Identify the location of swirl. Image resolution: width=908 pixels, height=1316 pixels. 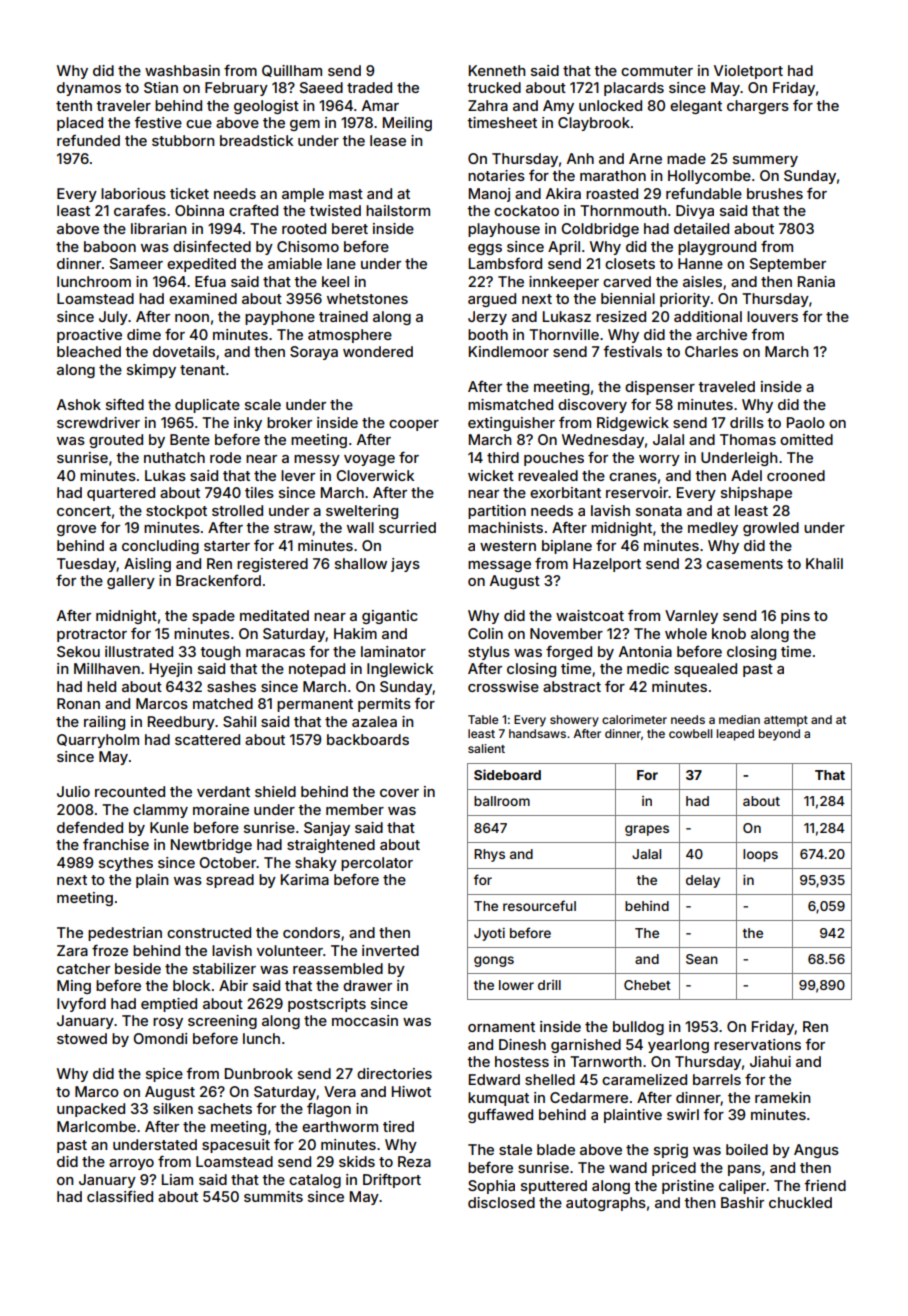
(683, 1114).
